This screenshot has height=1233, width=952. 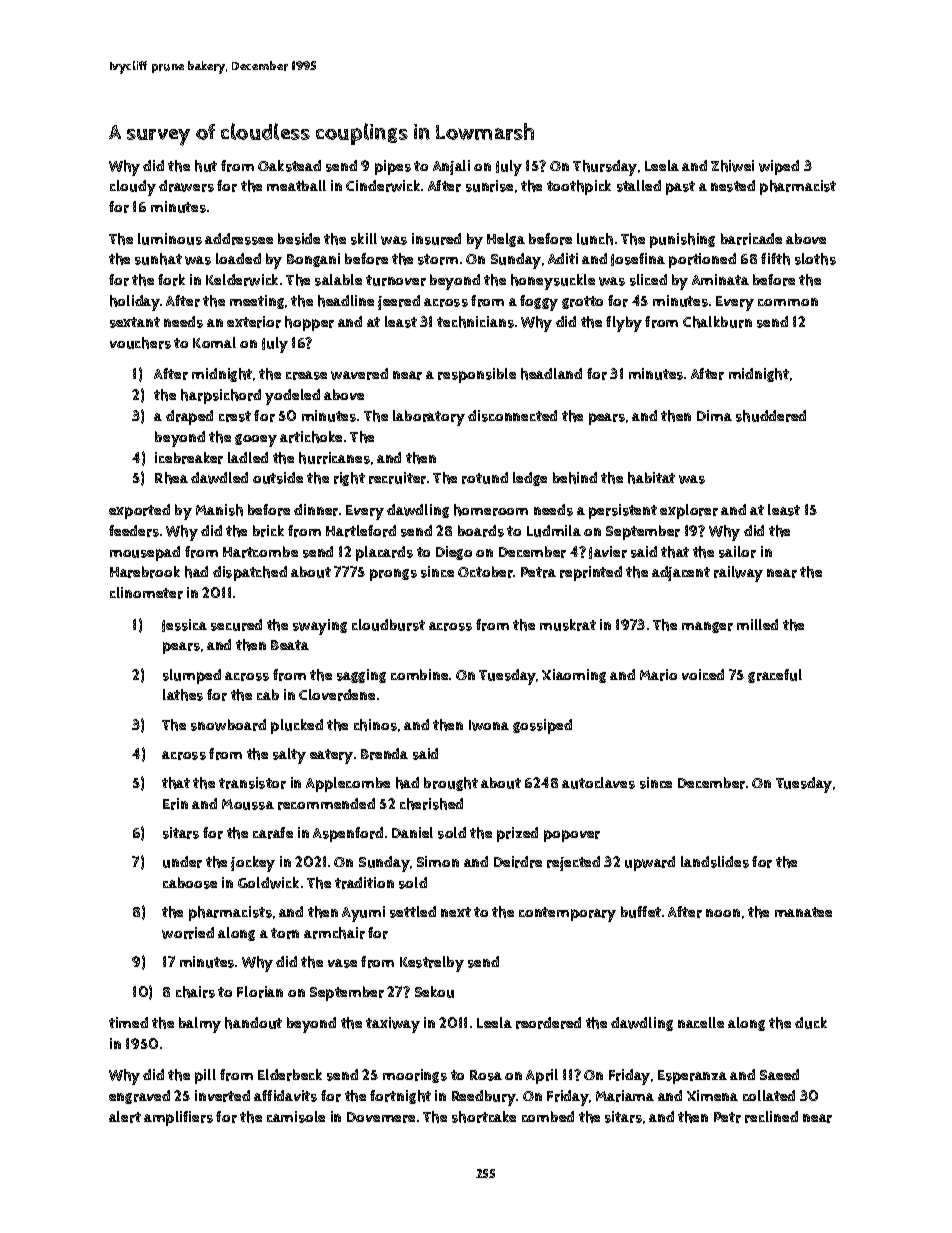 I want to click on Erin, so click(x=175, y=804).
